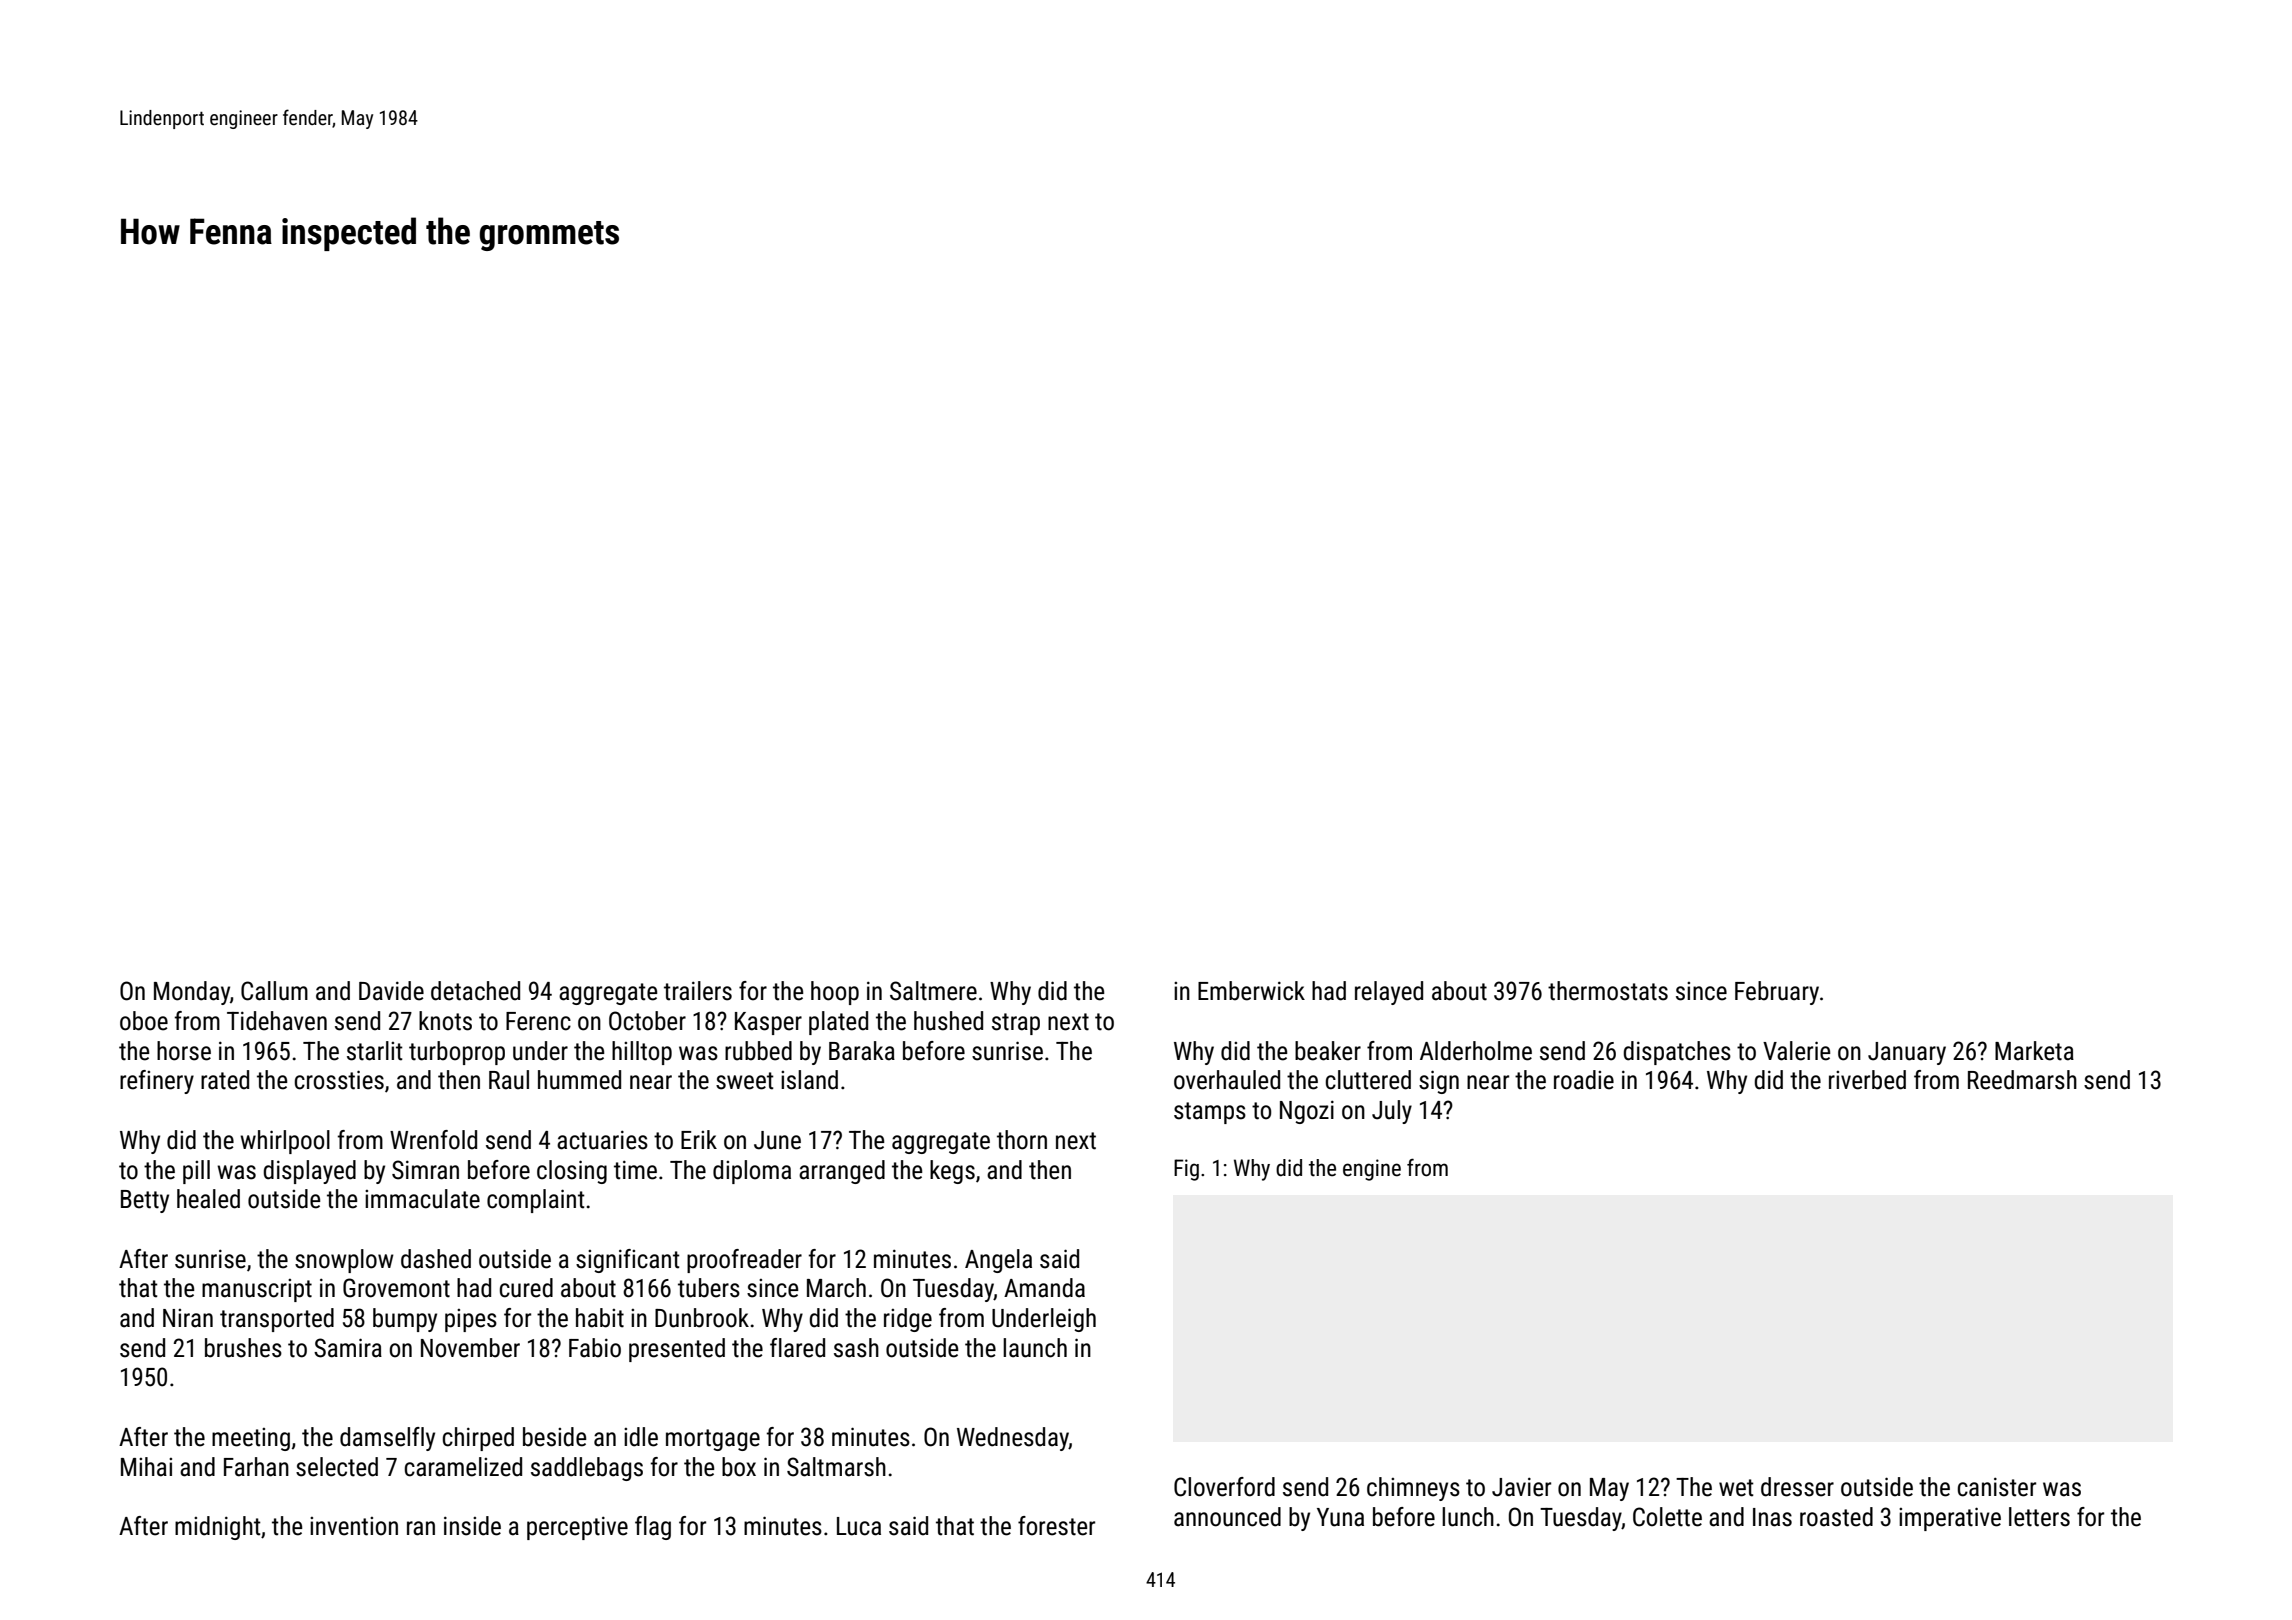 The width and height of the screenshot is (2292, 1620). I want to click on flag, so click(653, 1528).
